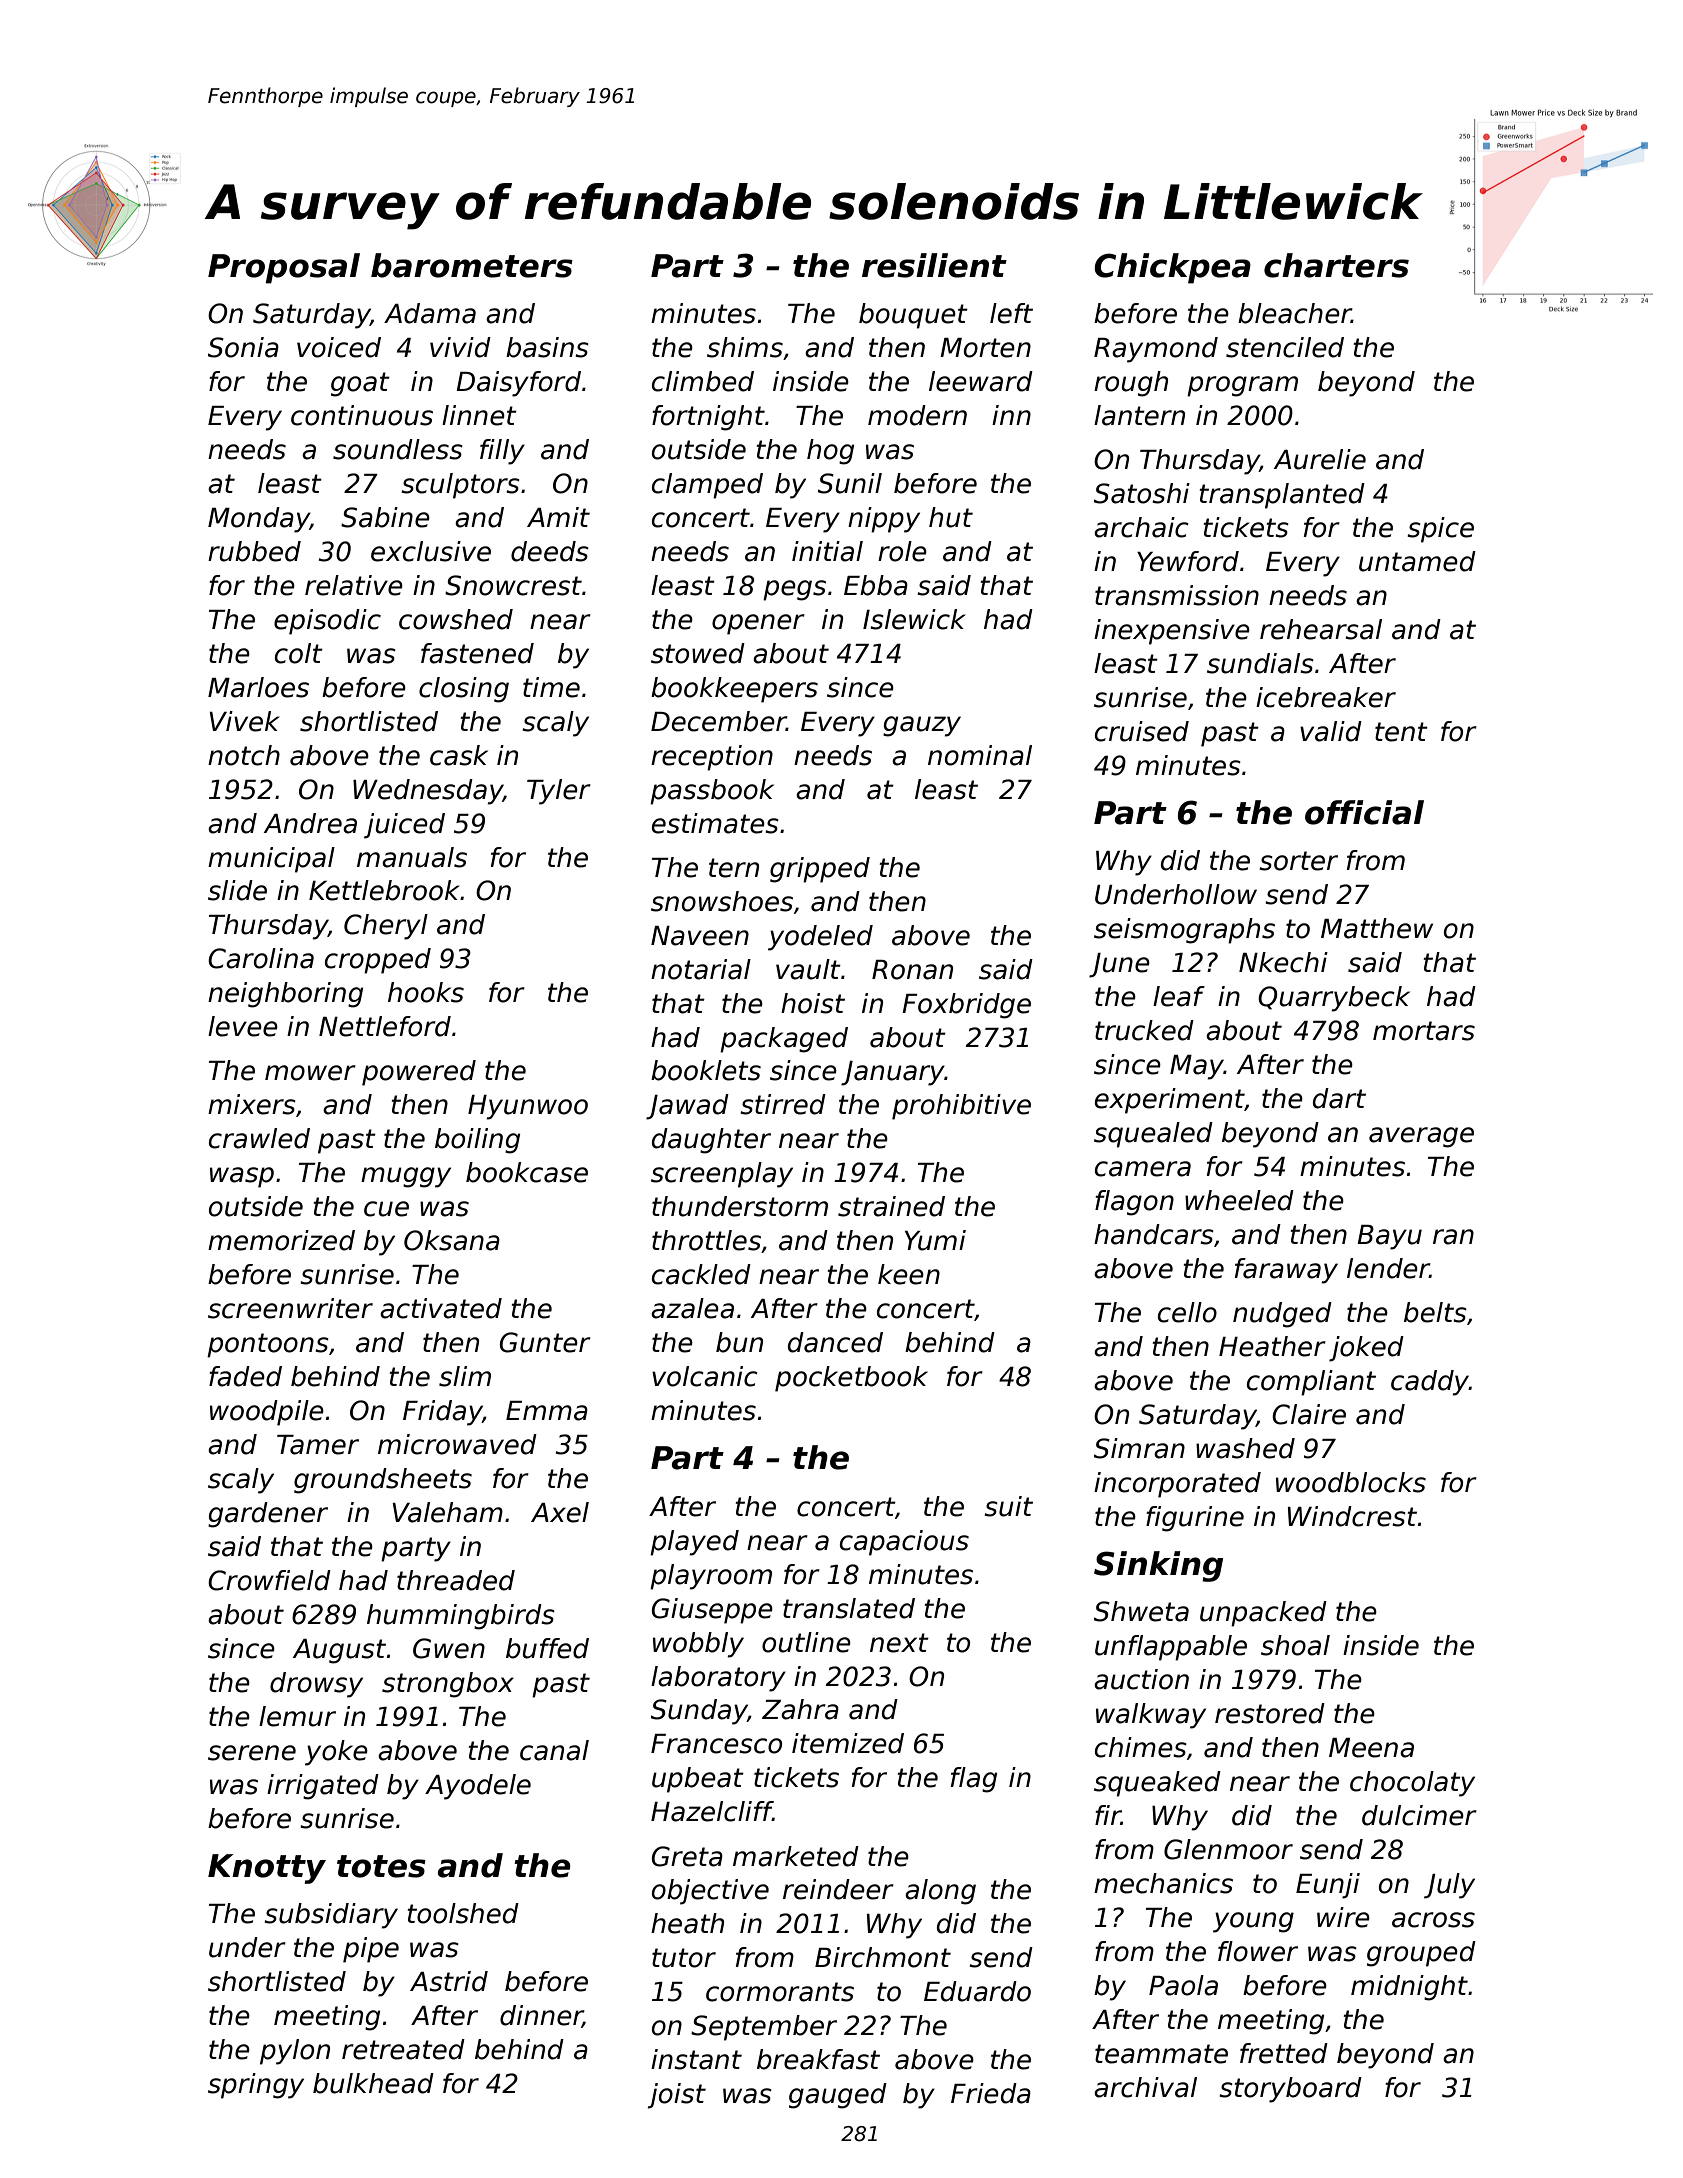 The image size is (1683, 2178). Describe the element at coordinates (541, 2016) in the page. I see `dinner` at that location.
